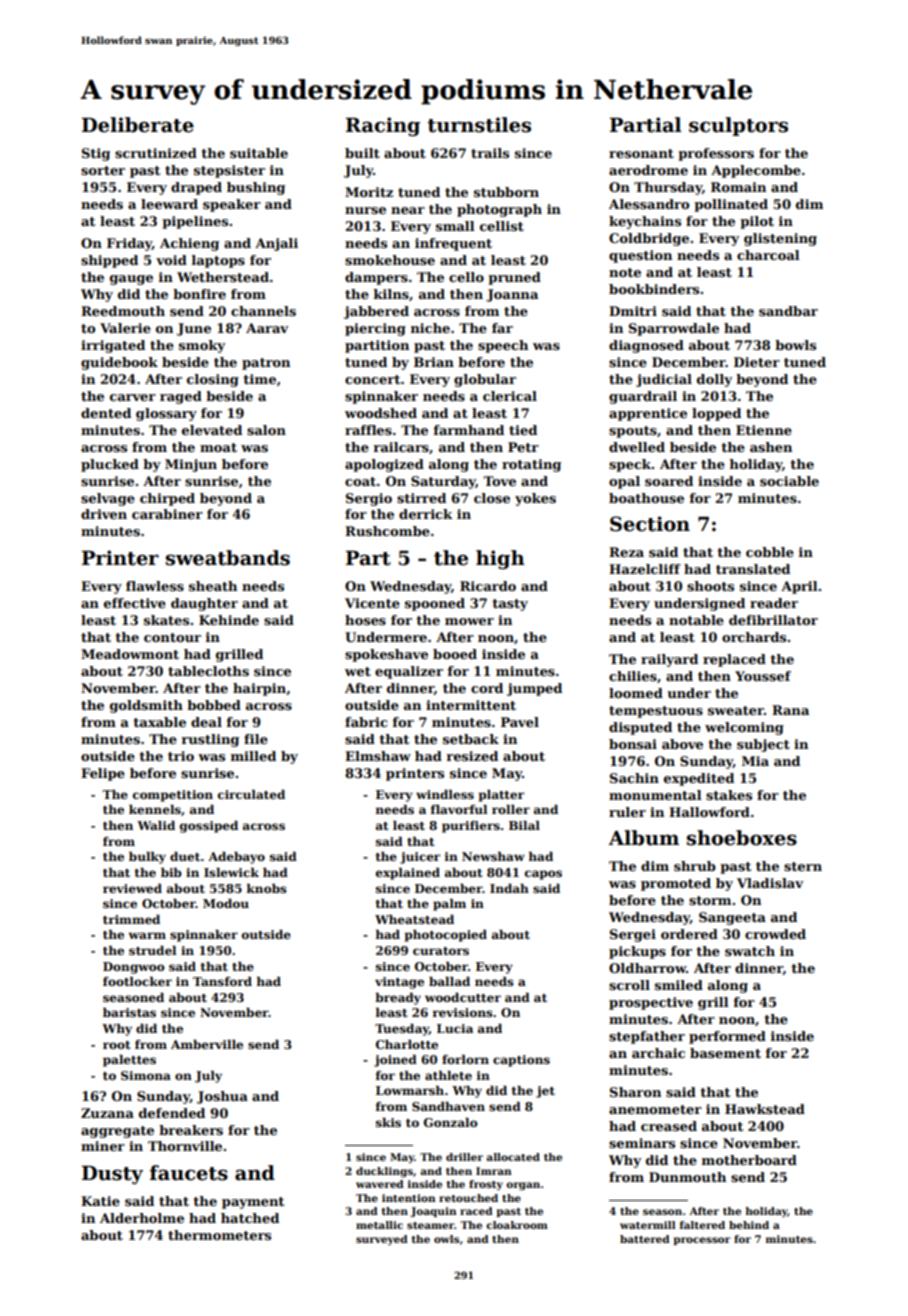 The image size is (908, 1316). What do you see at coordinates (641, 153) in the screenshot?
I see `resonant` at bounding box center [641, 153].
